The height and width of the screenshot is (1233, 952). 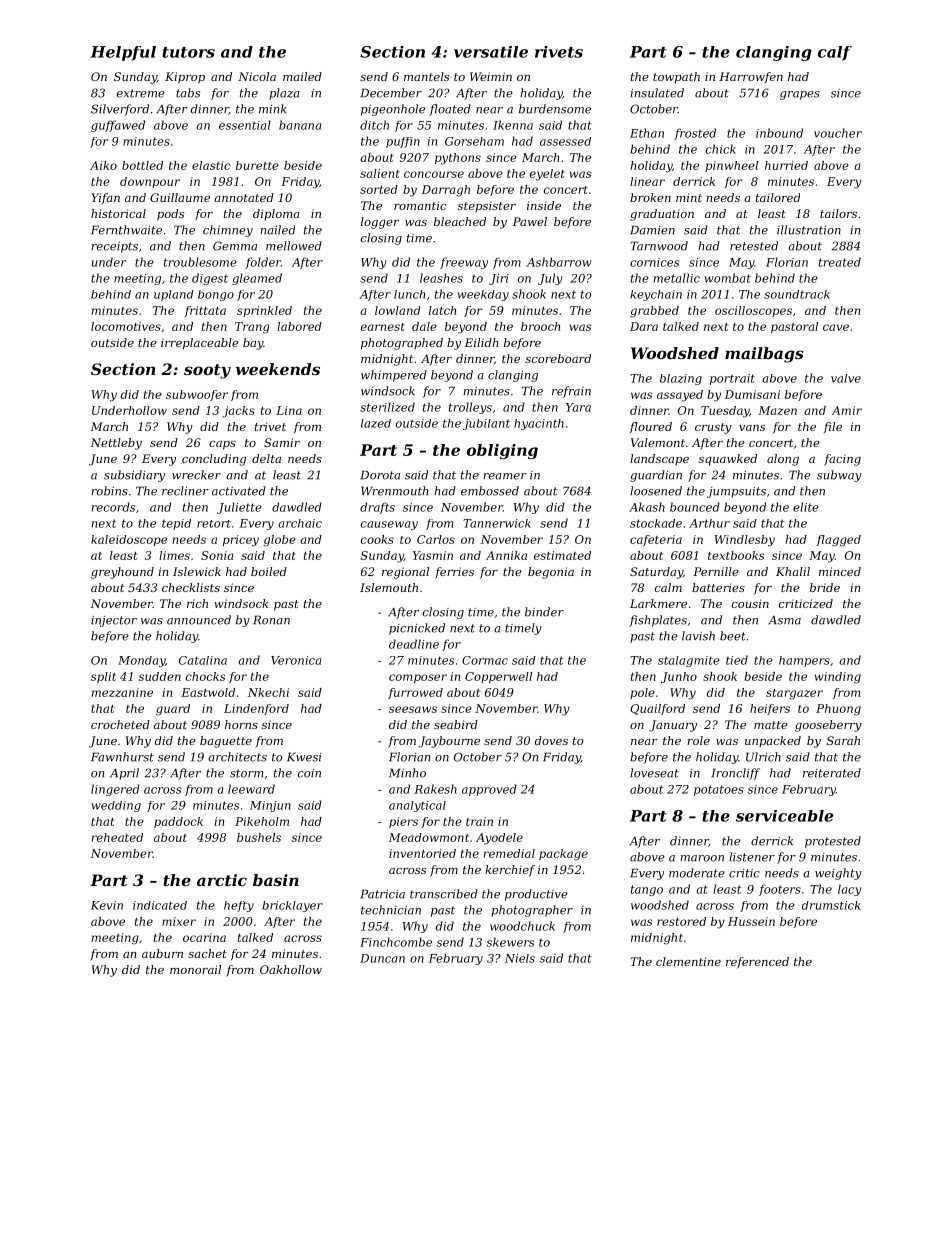 What do you see at coordinates (497, 523) in the screenshot?
I see `Tannerwick` at bounding box center [497, 523].
